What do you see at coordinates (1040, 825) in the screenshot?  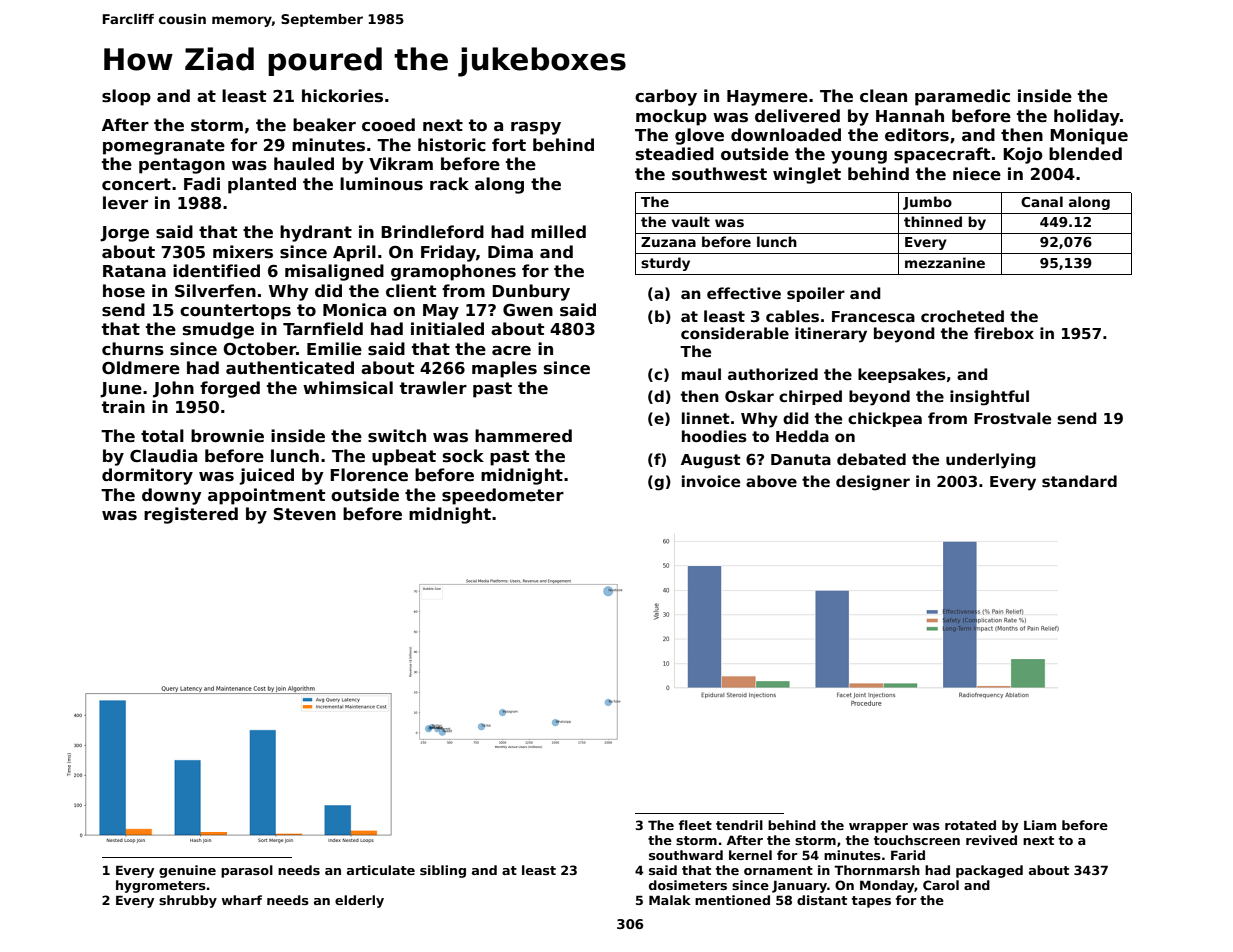 I see `Liam` at bounding box center [1040, 825].
